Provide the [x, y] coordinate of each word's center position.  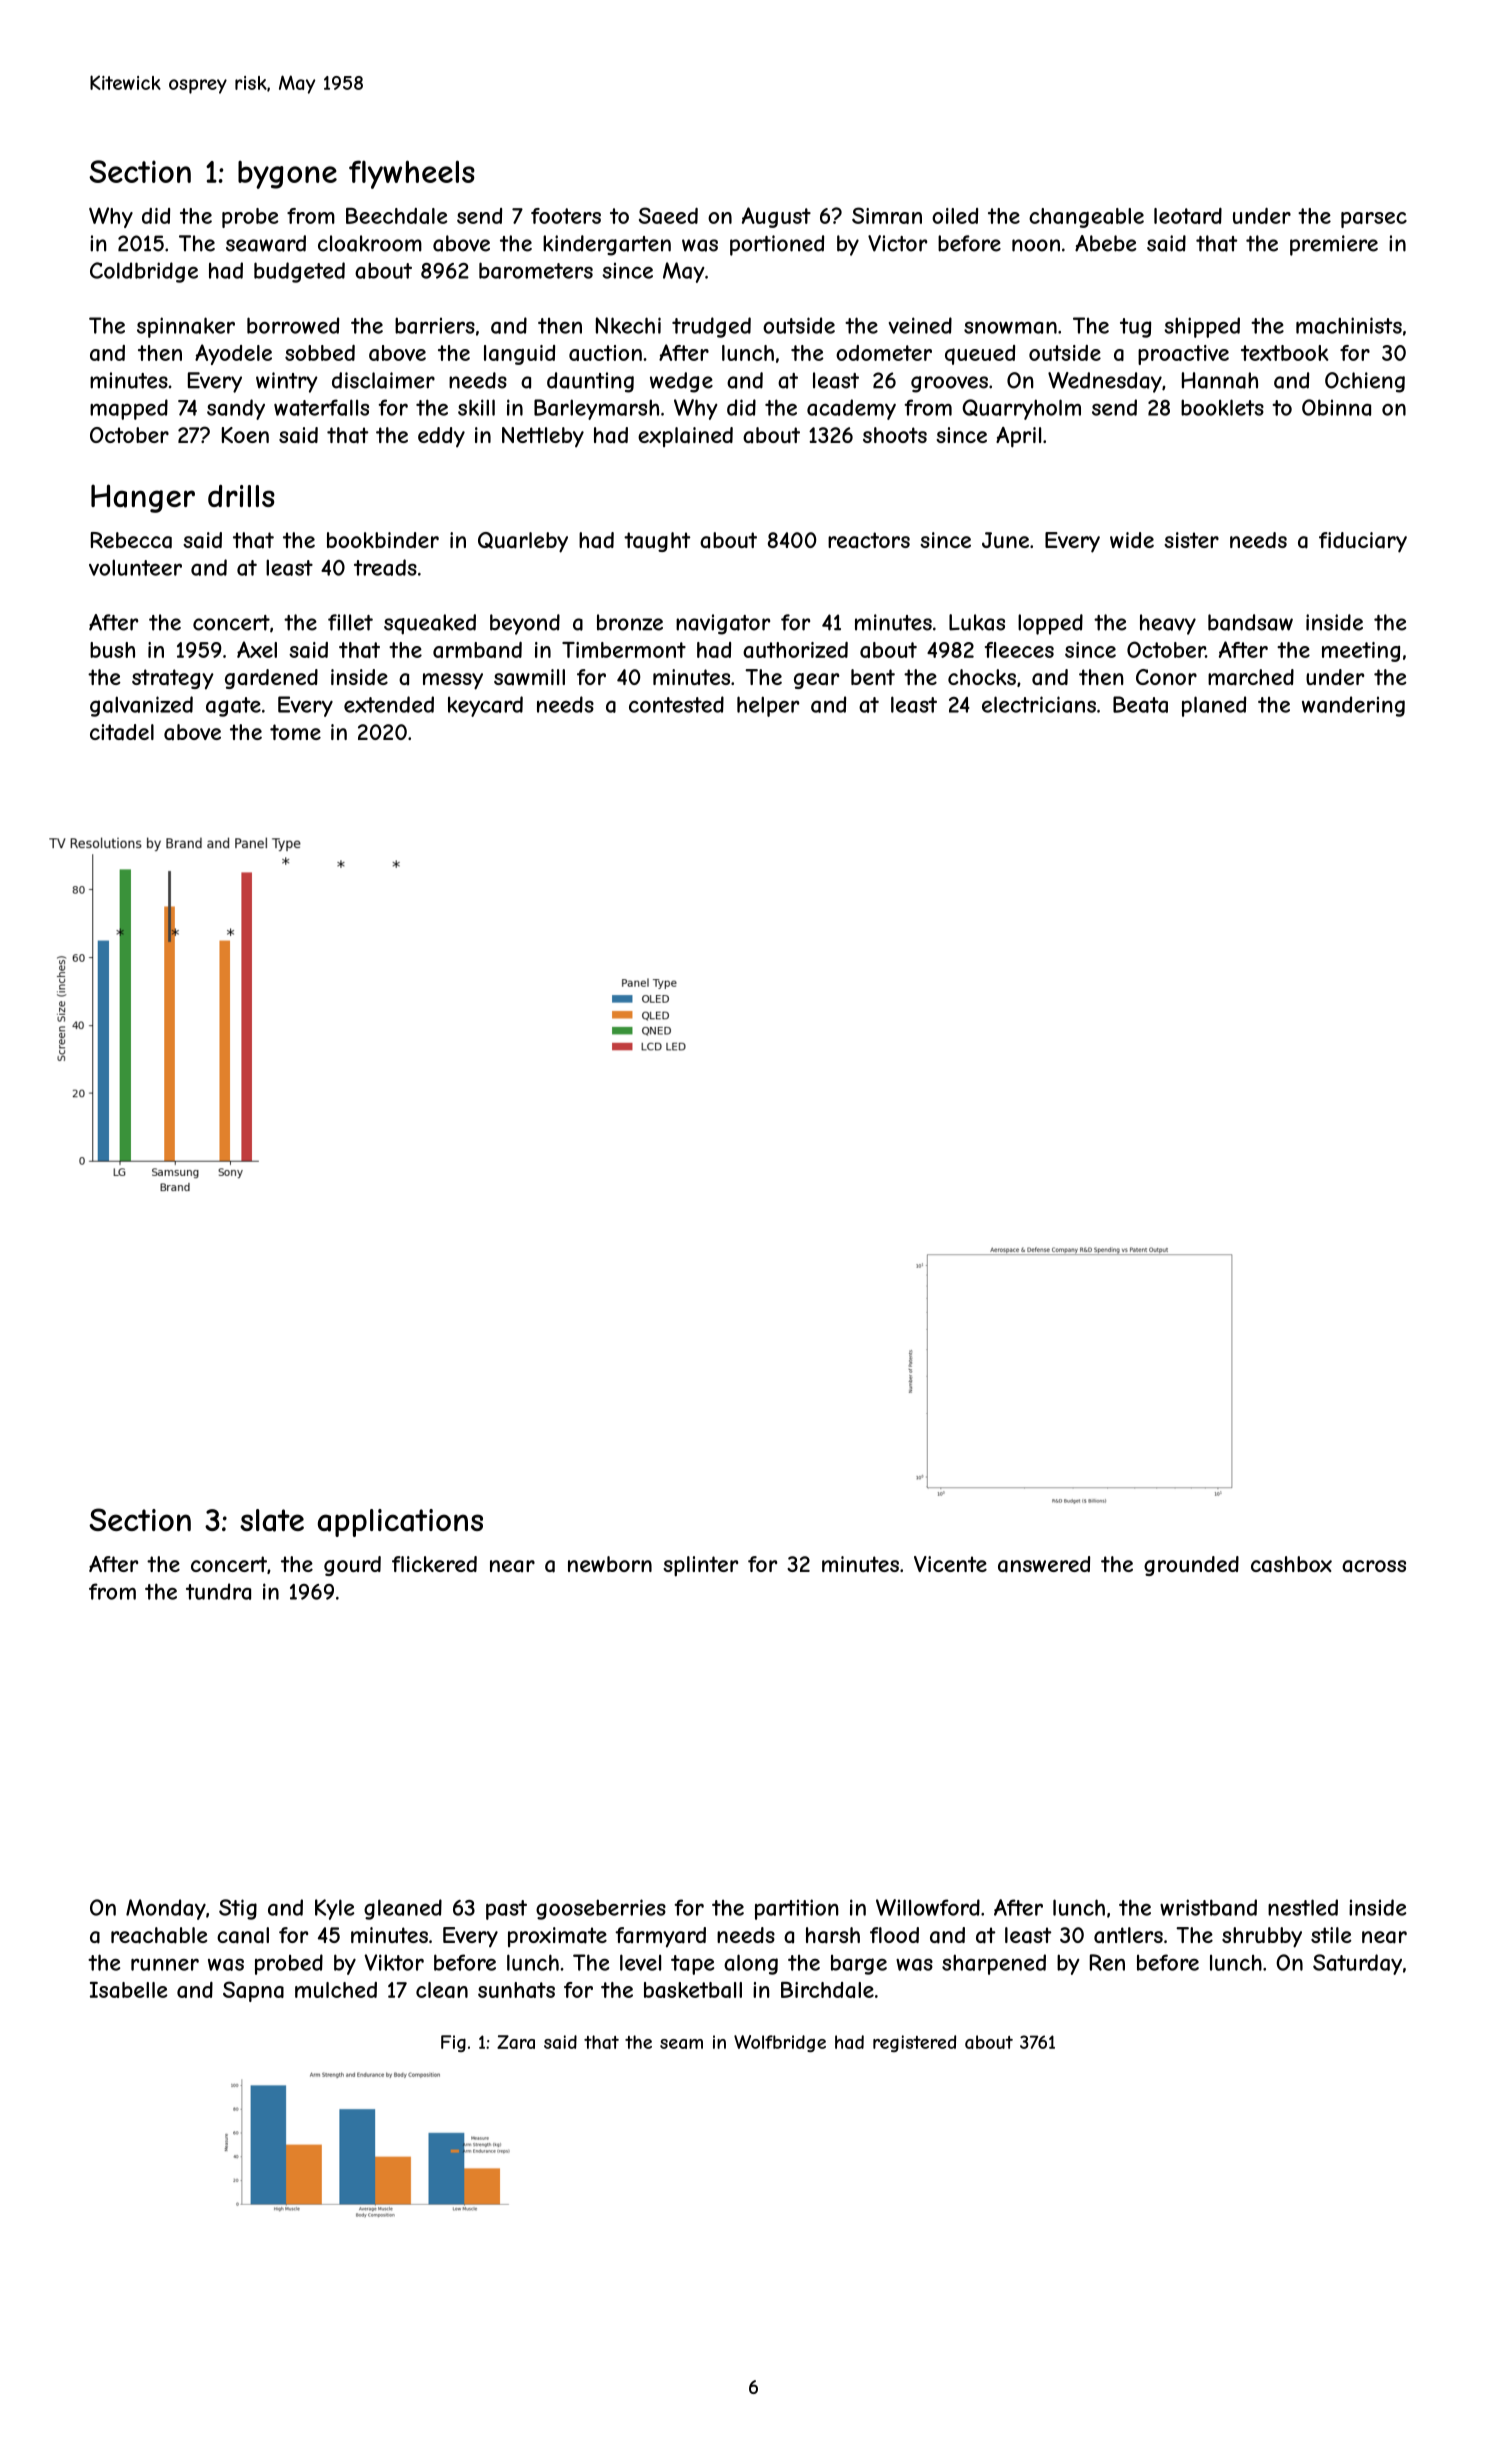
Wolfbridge [780, 2043]
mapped [129, 409]
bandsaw [1250, 622]
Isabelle [129, 1990]
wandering [1353, 706]
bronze [630, 622]
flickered [434, 1564]
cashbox [1291, 1564]
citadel [122, 732]
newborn [610, 1564]
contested [676, 704]
